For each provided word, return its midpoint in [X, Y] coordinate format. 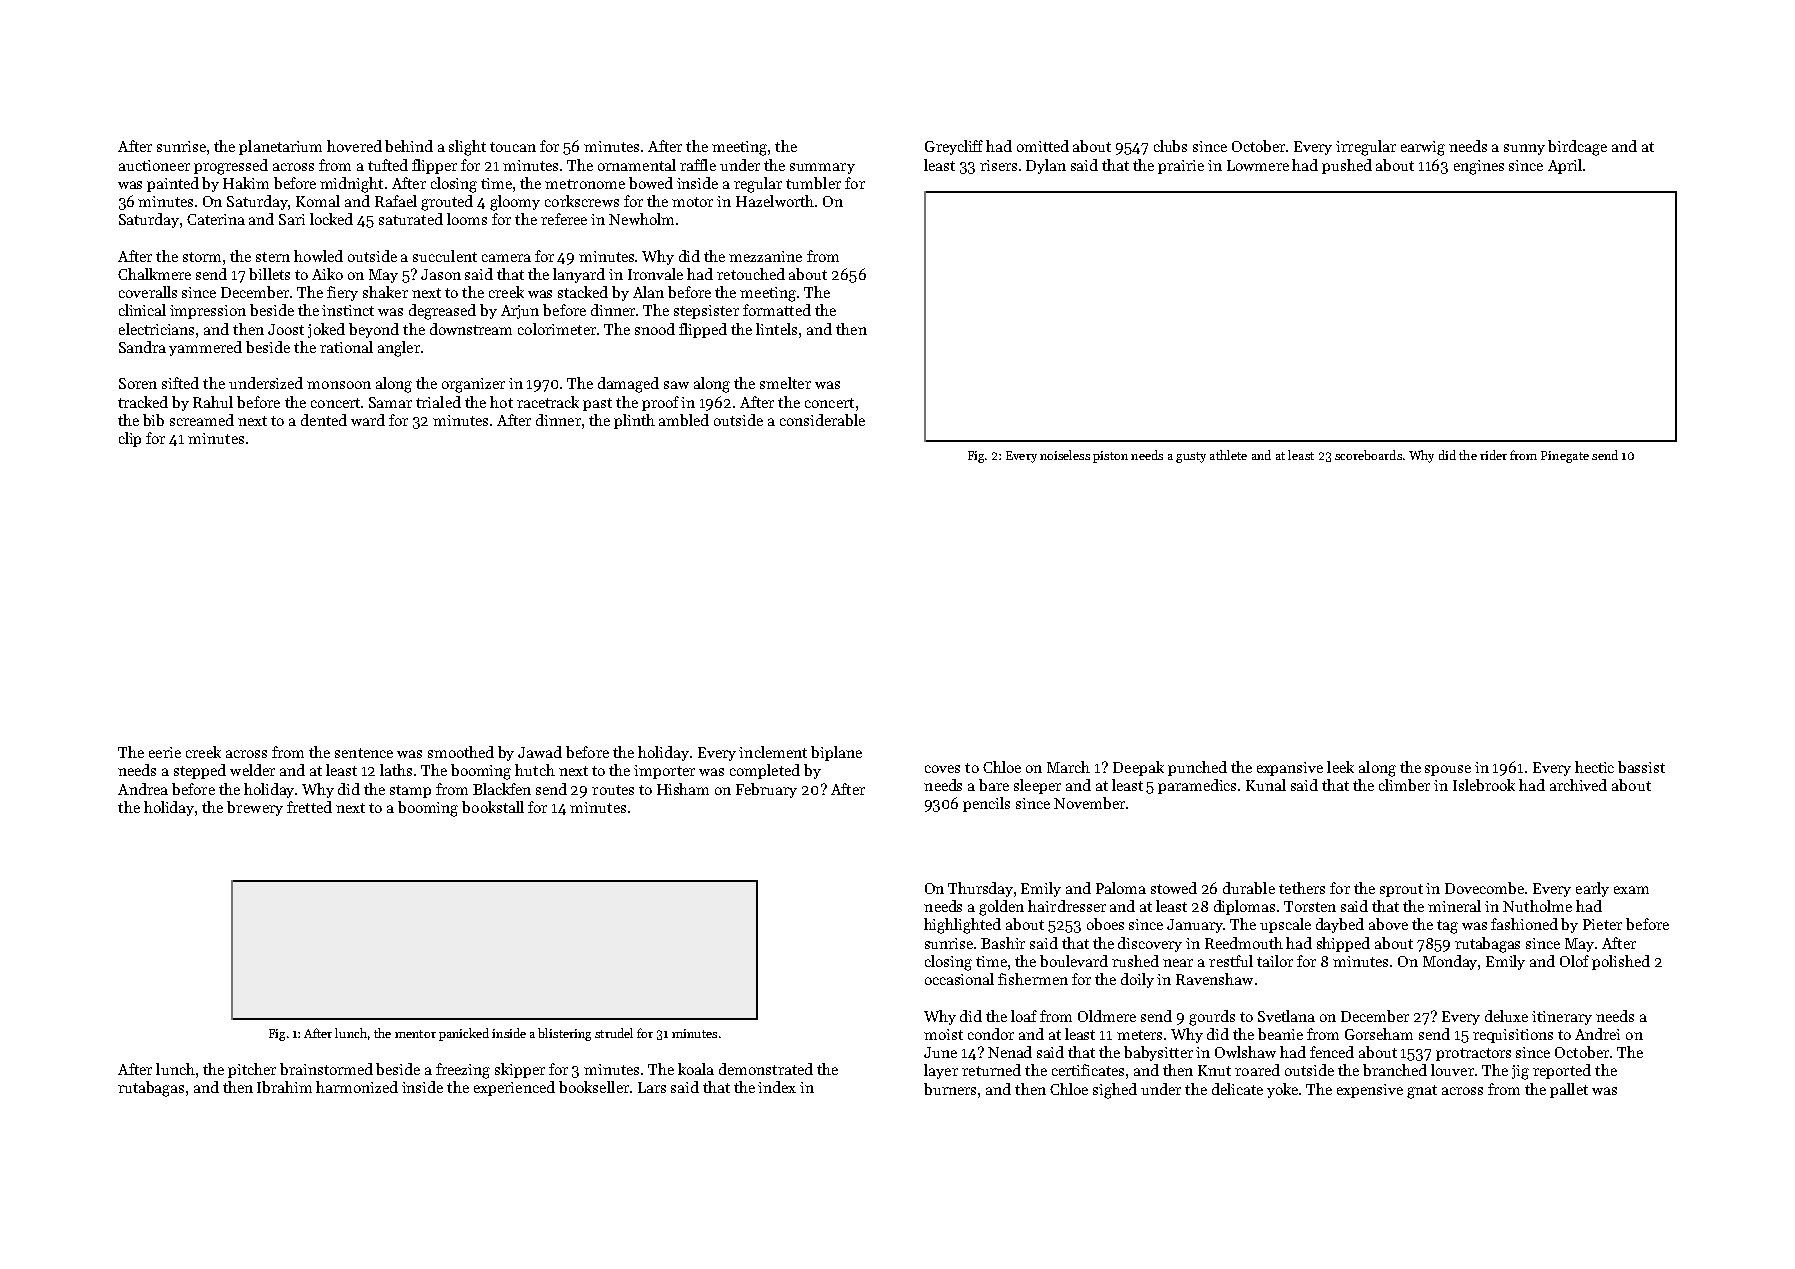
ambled [684, 420]
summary [822, 168]
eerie [165, 752]
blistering [564, 1034]
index [777, 1087]
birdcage [1577, 148]
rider [1493, 455]
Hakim [246, 183]
